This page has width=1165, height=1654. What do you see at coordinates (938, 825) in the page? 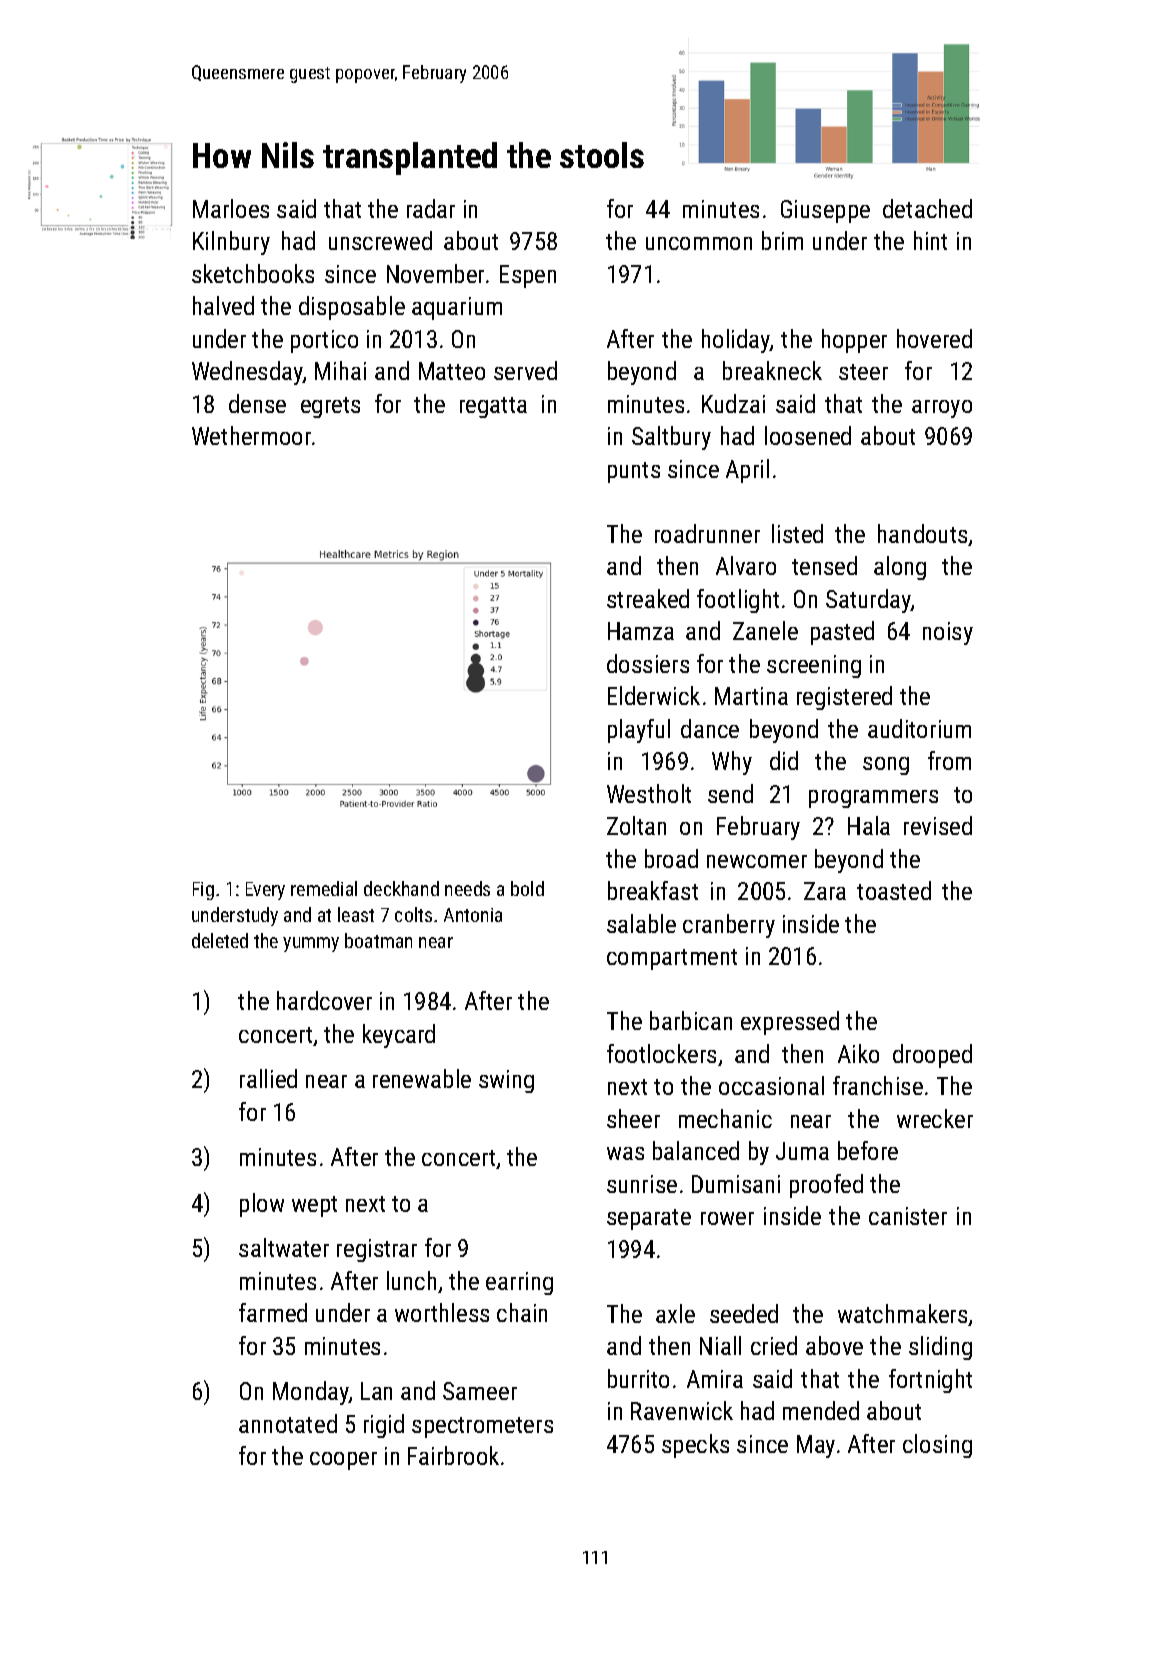
I see `revised` at bounding box center [938, 825].
